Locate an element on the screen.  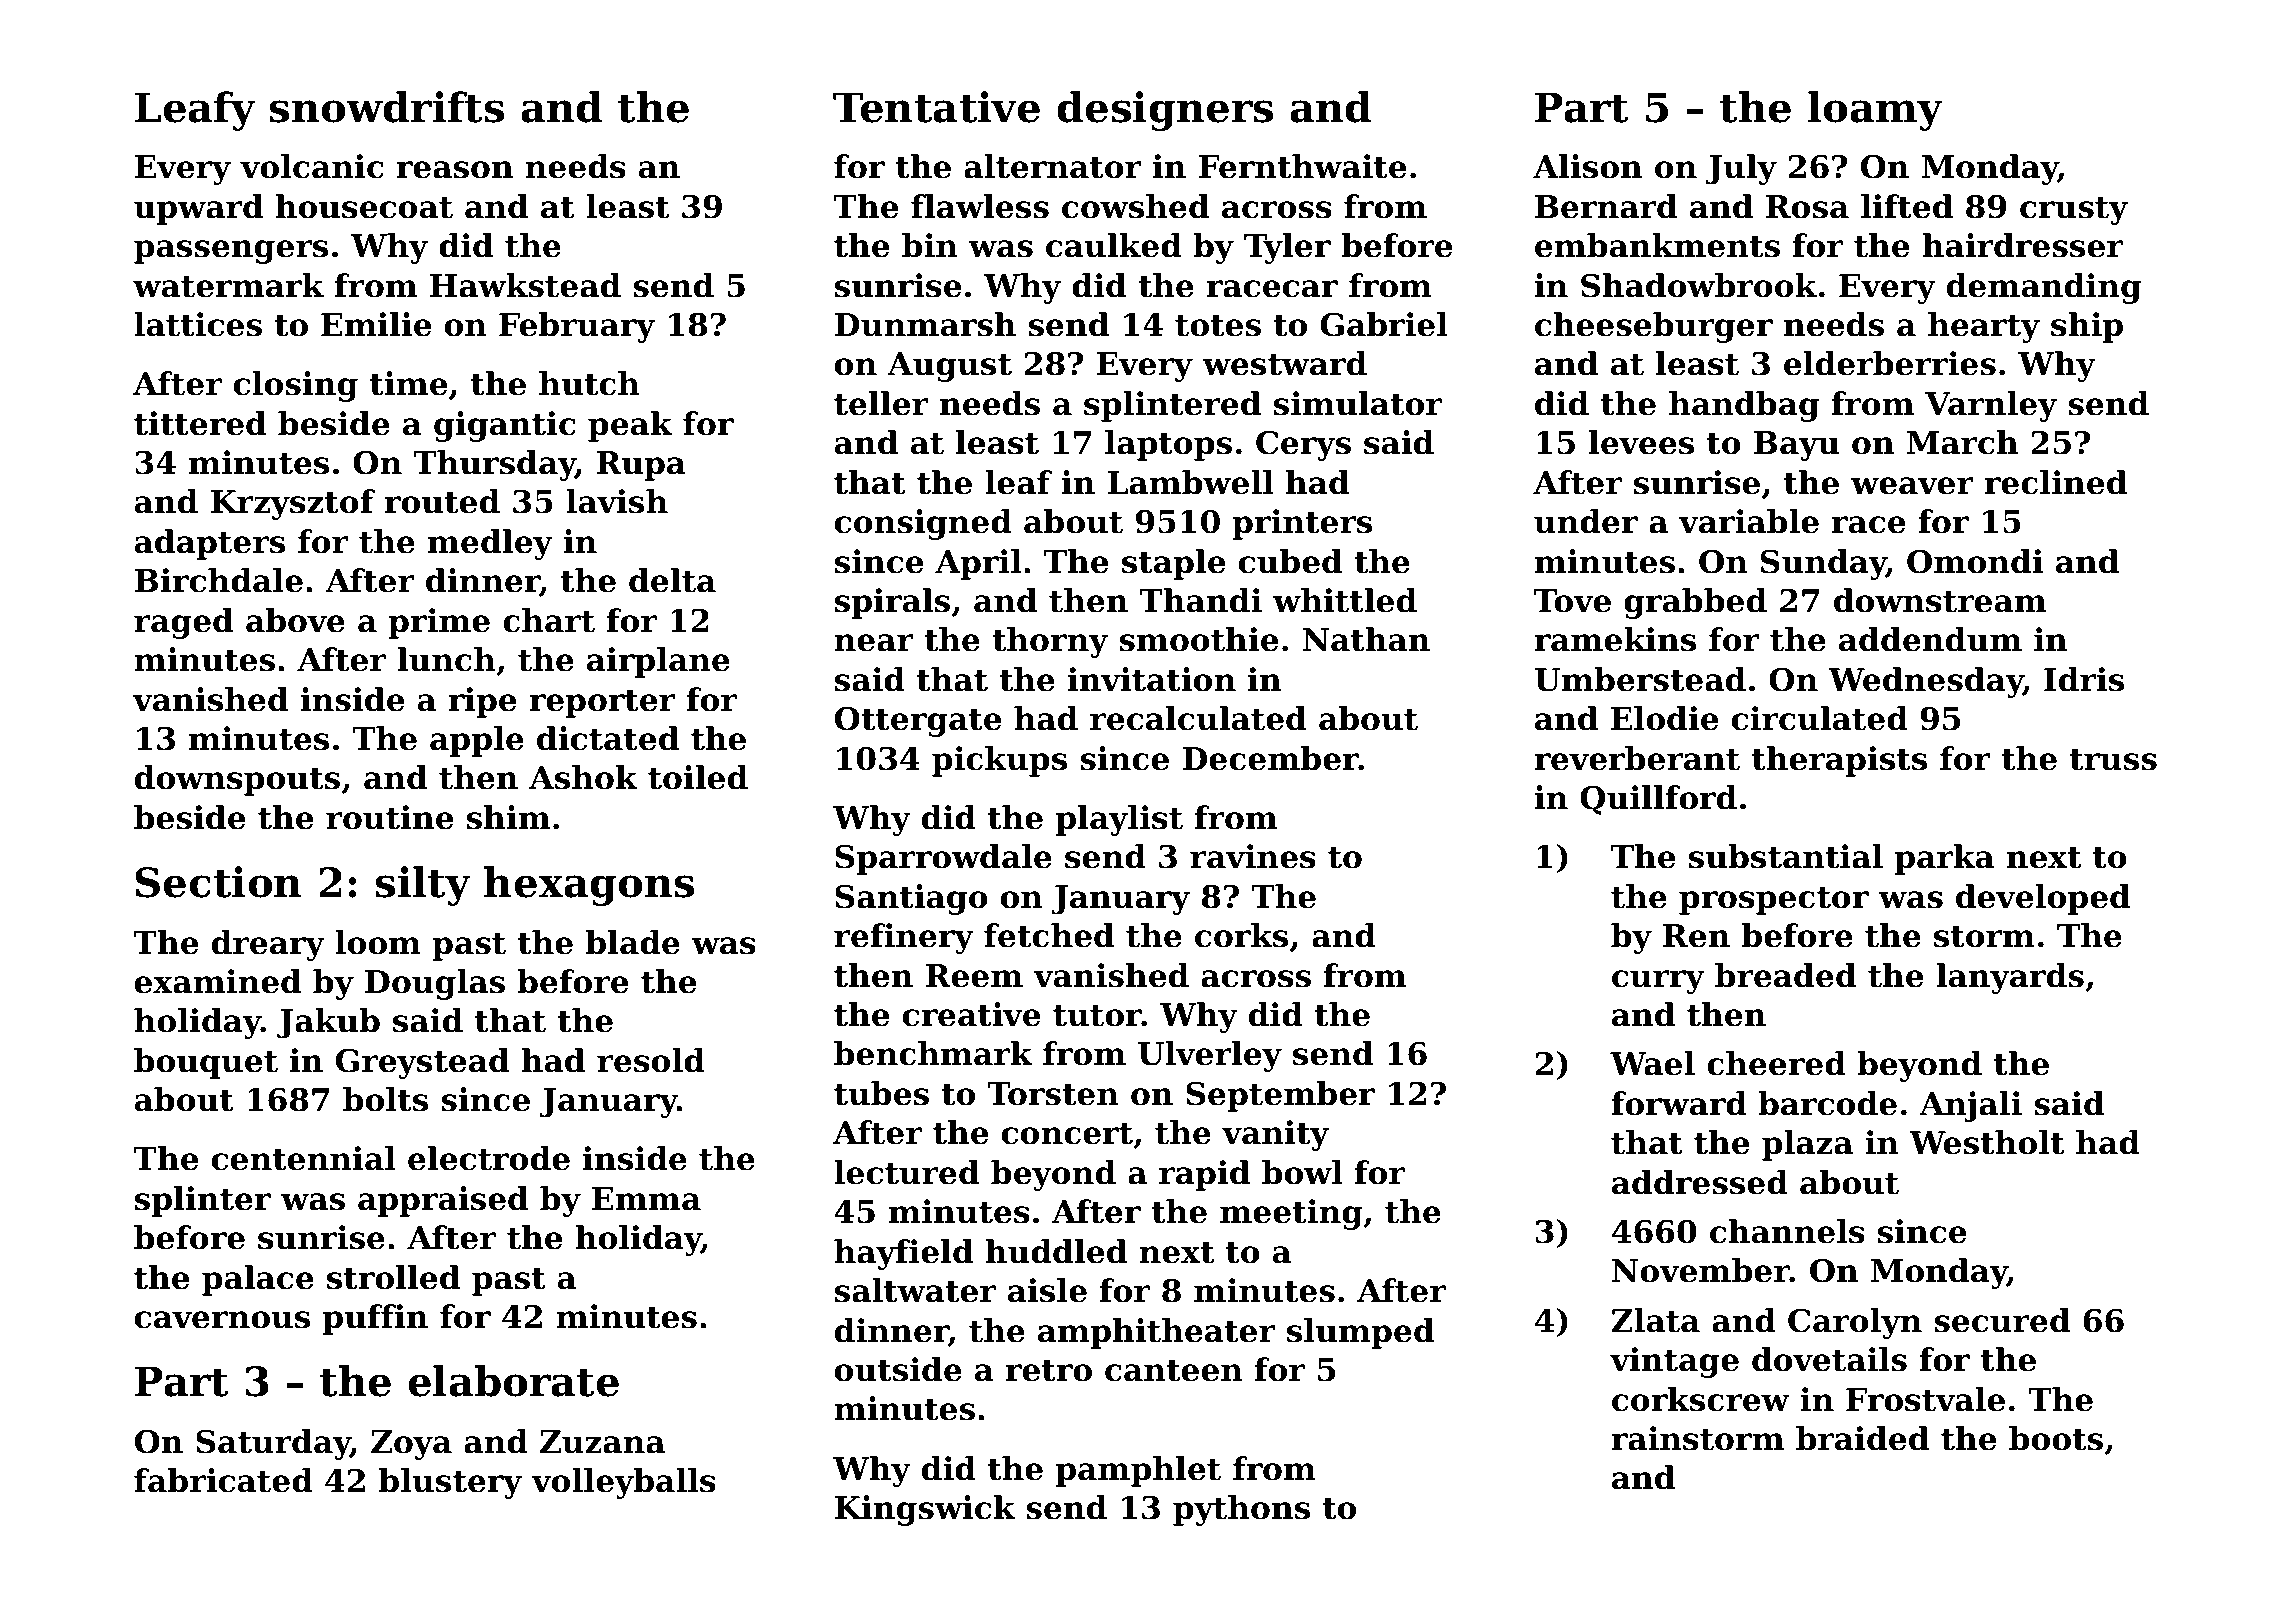
vanity is located at coordinates (1275, 1135).
